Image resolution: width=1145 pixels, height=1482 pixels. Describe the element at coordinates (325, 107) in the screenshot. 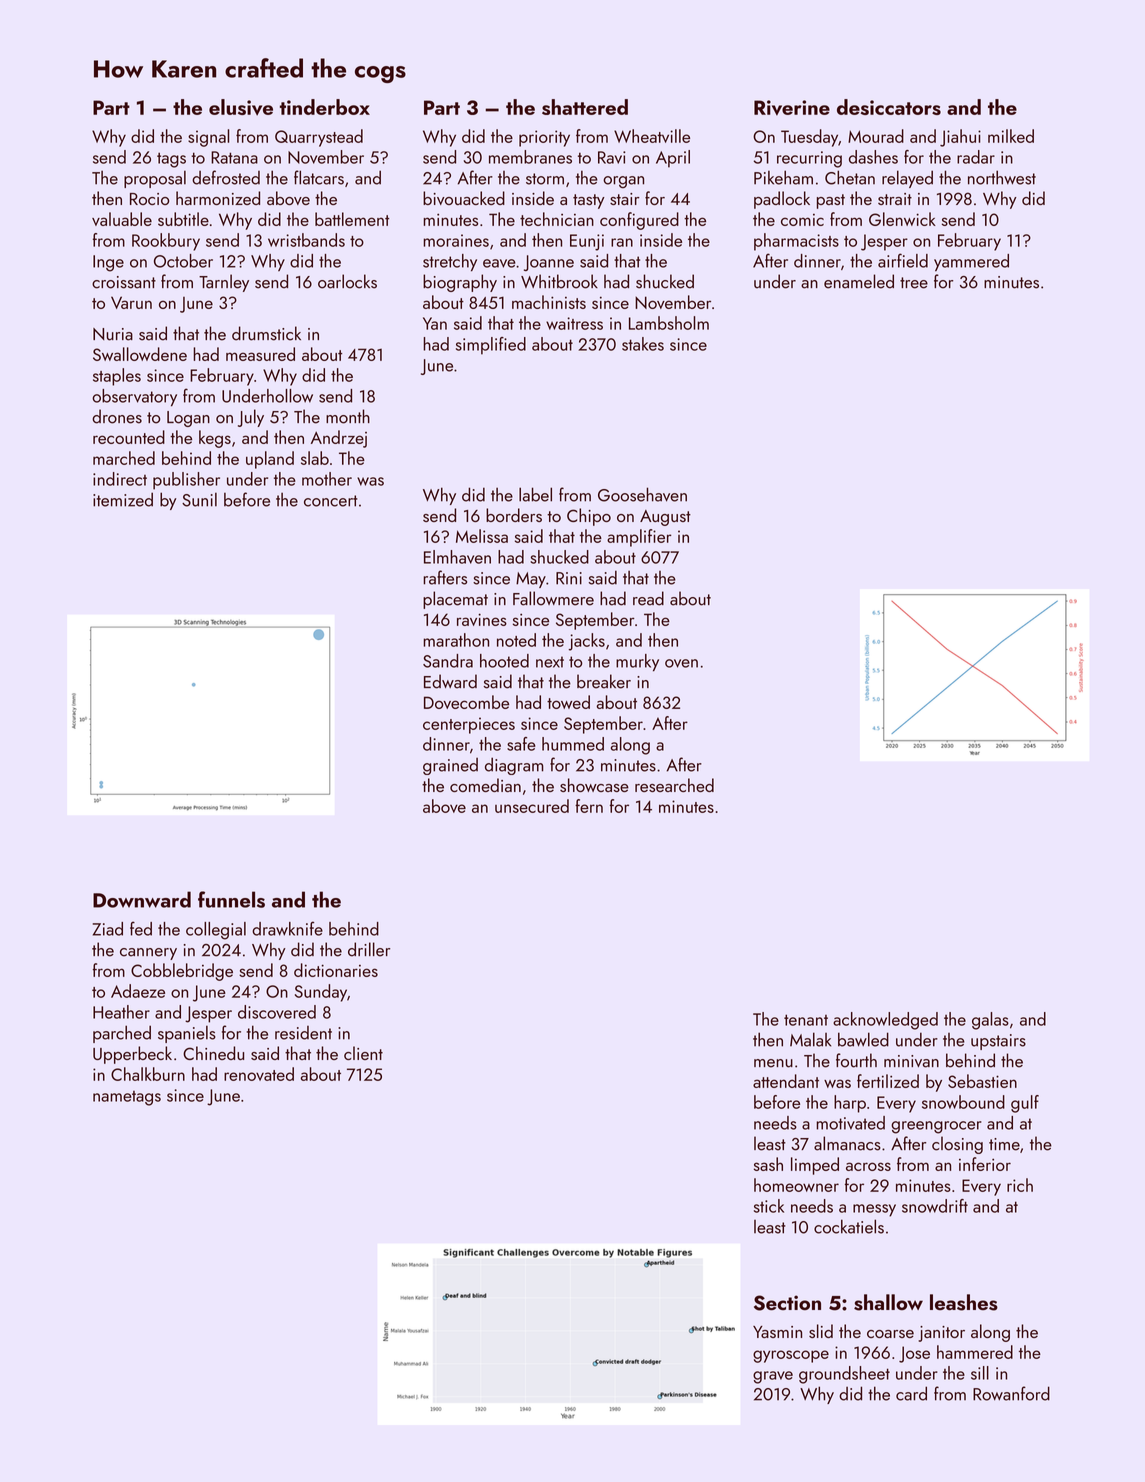

I see `tinderbox` at that location.
